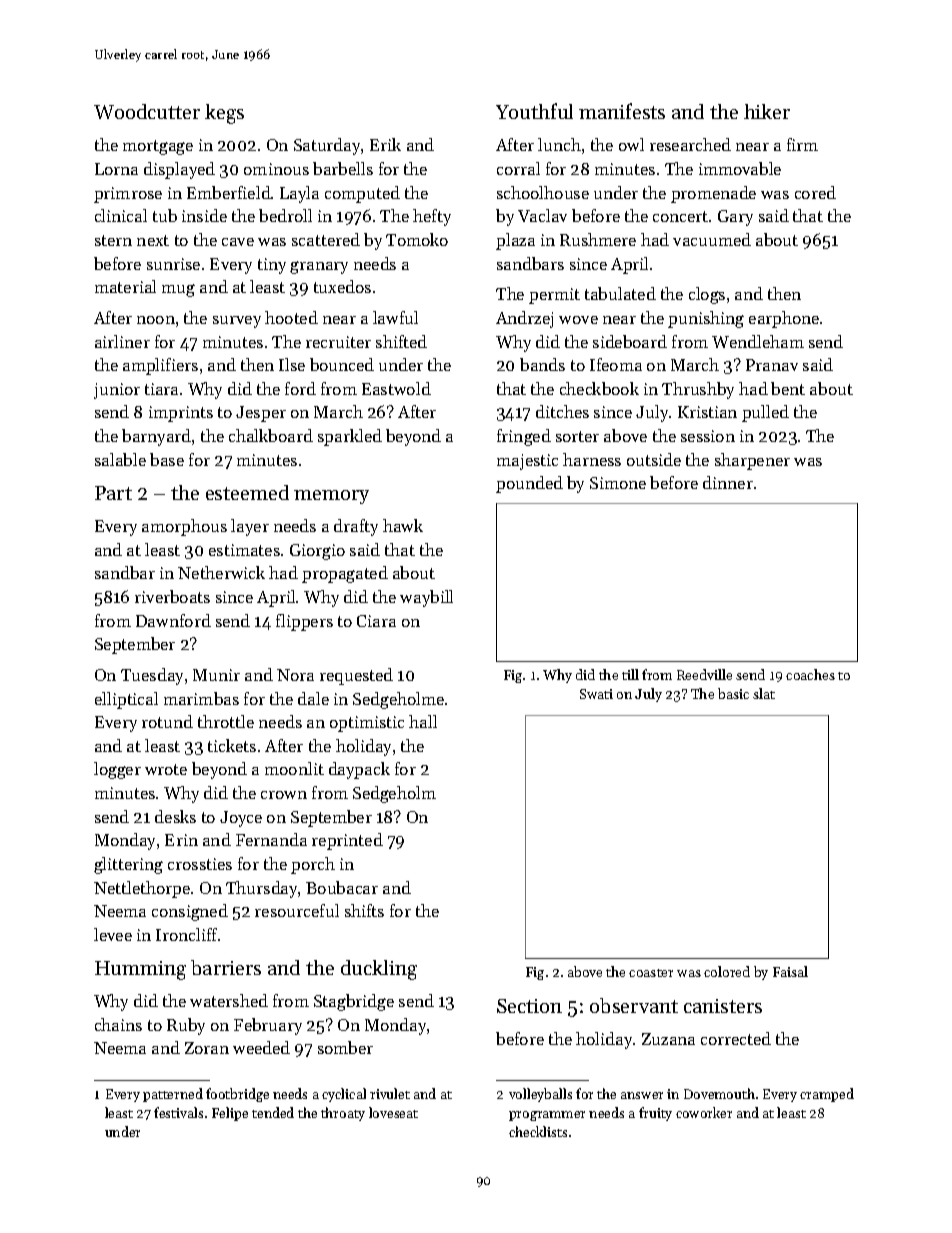 The height and width of the image is (1233, 952). I want to click on tub, so click(165, 215).
